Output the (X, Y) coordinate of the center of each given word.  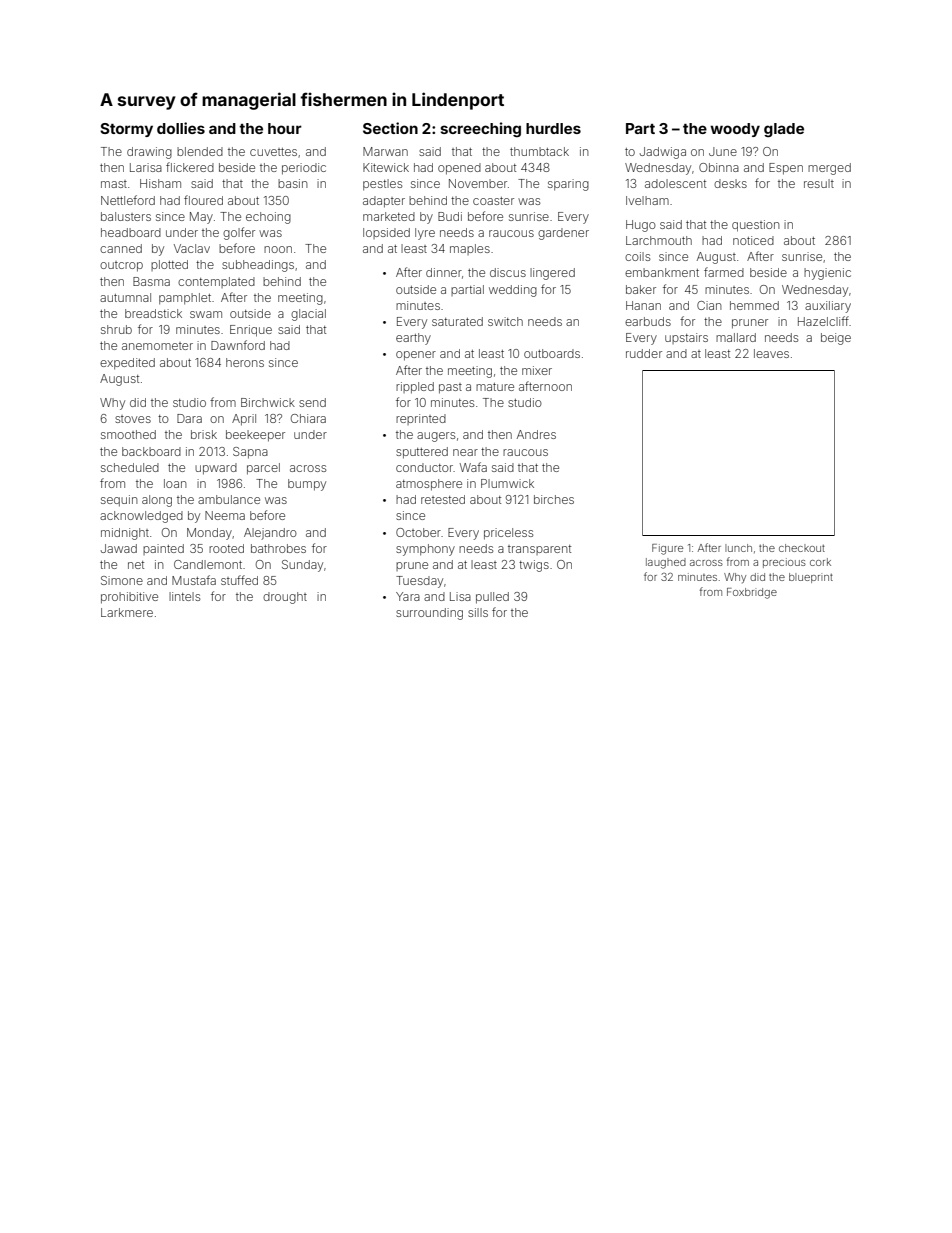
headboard (131, 232)
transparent (539, 550)
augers (436, 437)
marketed (389, 216)
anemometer (157, 346)
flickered (190, 167)
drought (285, 598)
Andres (536, 434)
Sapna (250, 453)
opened (459, 169)
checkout (802, 548)
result (819, 183)
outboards (552, 353)
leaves (771, 353)
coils (637, 256)
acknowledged (141, 517)
